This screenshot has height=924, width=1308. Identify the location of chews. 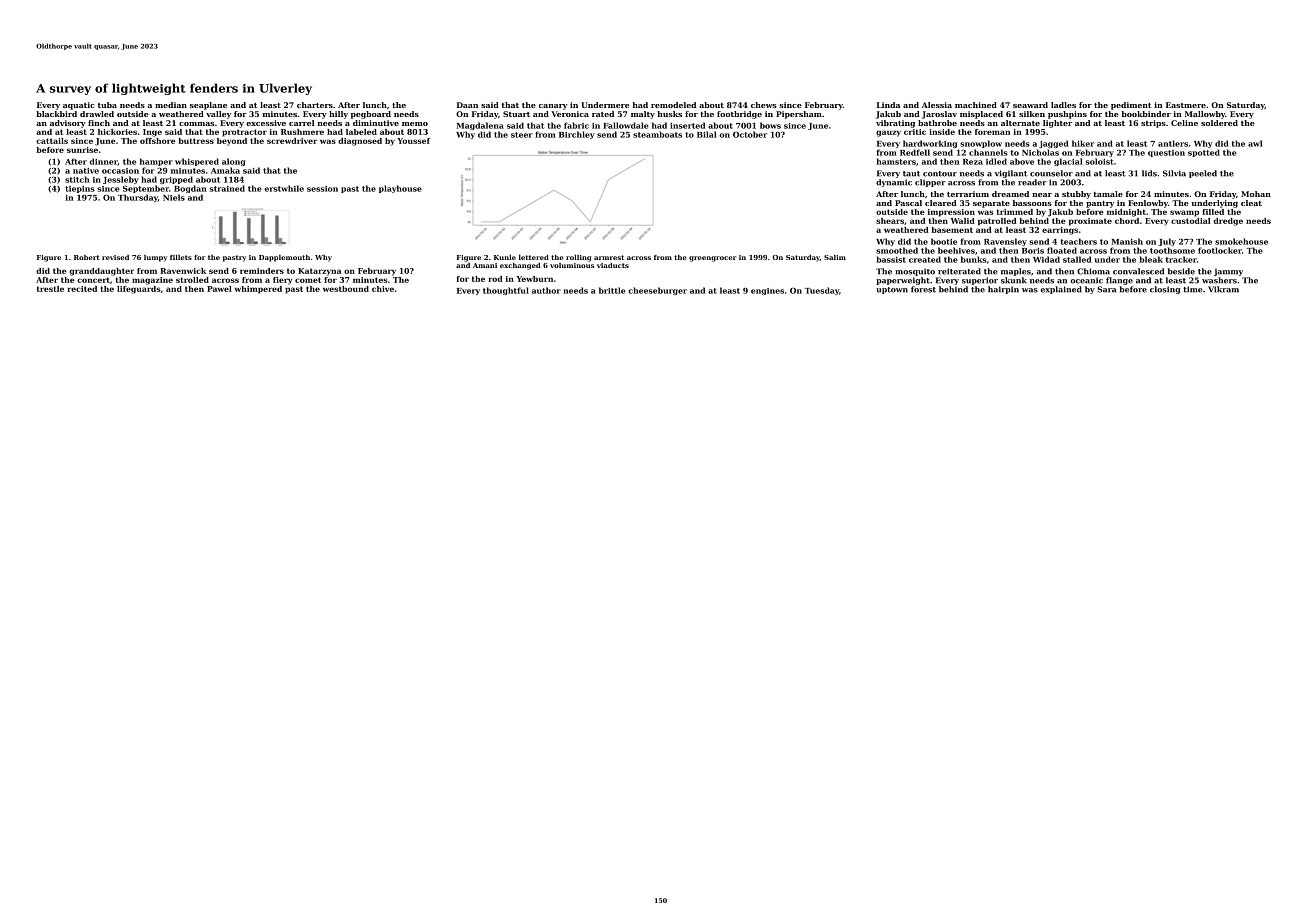
(764, 105).
